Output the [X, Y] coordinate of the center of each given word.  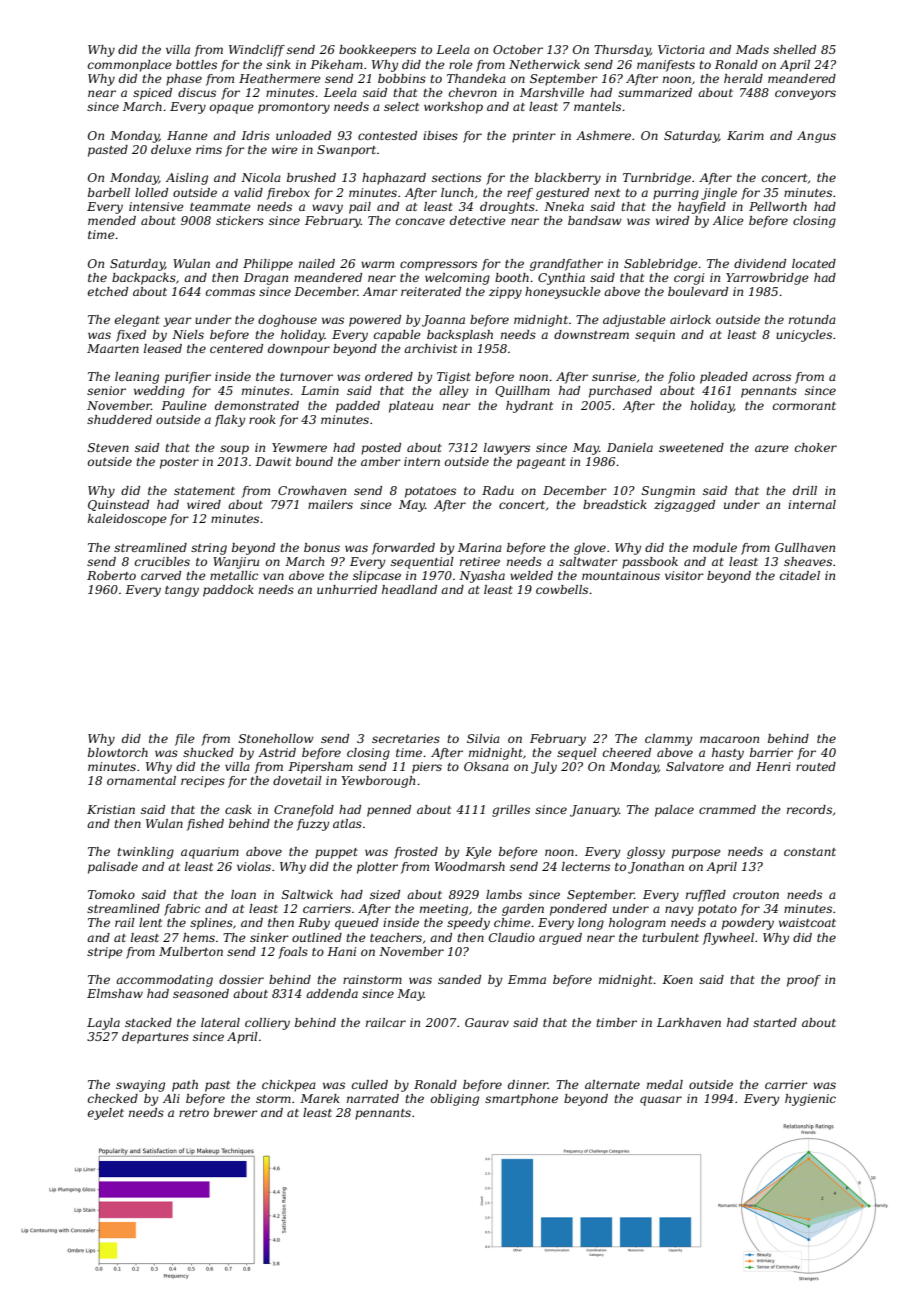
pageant [541, 463]
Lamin [320, 390]
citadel [800, 575]
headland [409, 589]
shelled [794, 49]
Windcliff [257, 51]
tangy [182, 591]
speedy [468, 924]
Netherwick [544, 64]
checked [113, 1098]
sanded [459, 979]
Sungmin [668, 492]
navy [679, 911]
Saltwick [307, 894]
